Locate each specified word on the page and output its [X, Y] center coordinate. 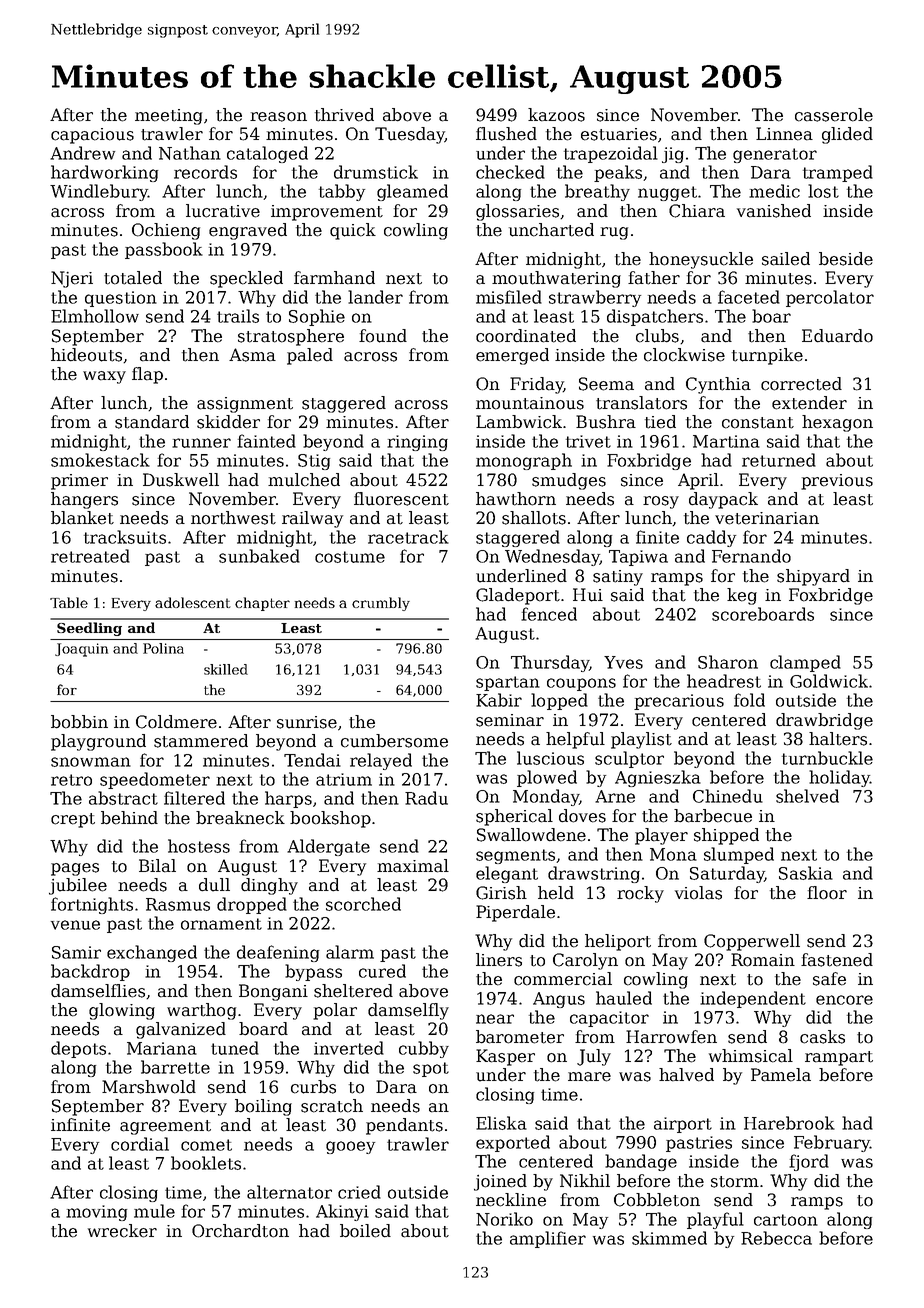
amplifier [548, 1239]
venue [75, 925]
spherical [514, 817]
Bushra [606, 422]
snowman [91, 762]
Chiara [697, 211]
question [121, 299]
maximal [413, 866]
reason [278, 117]
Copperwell [752, 942]
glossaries [517, 212]
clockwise [684, 355]
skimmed [669, 1238]
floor [827, 893]
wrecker [122, 1231]
